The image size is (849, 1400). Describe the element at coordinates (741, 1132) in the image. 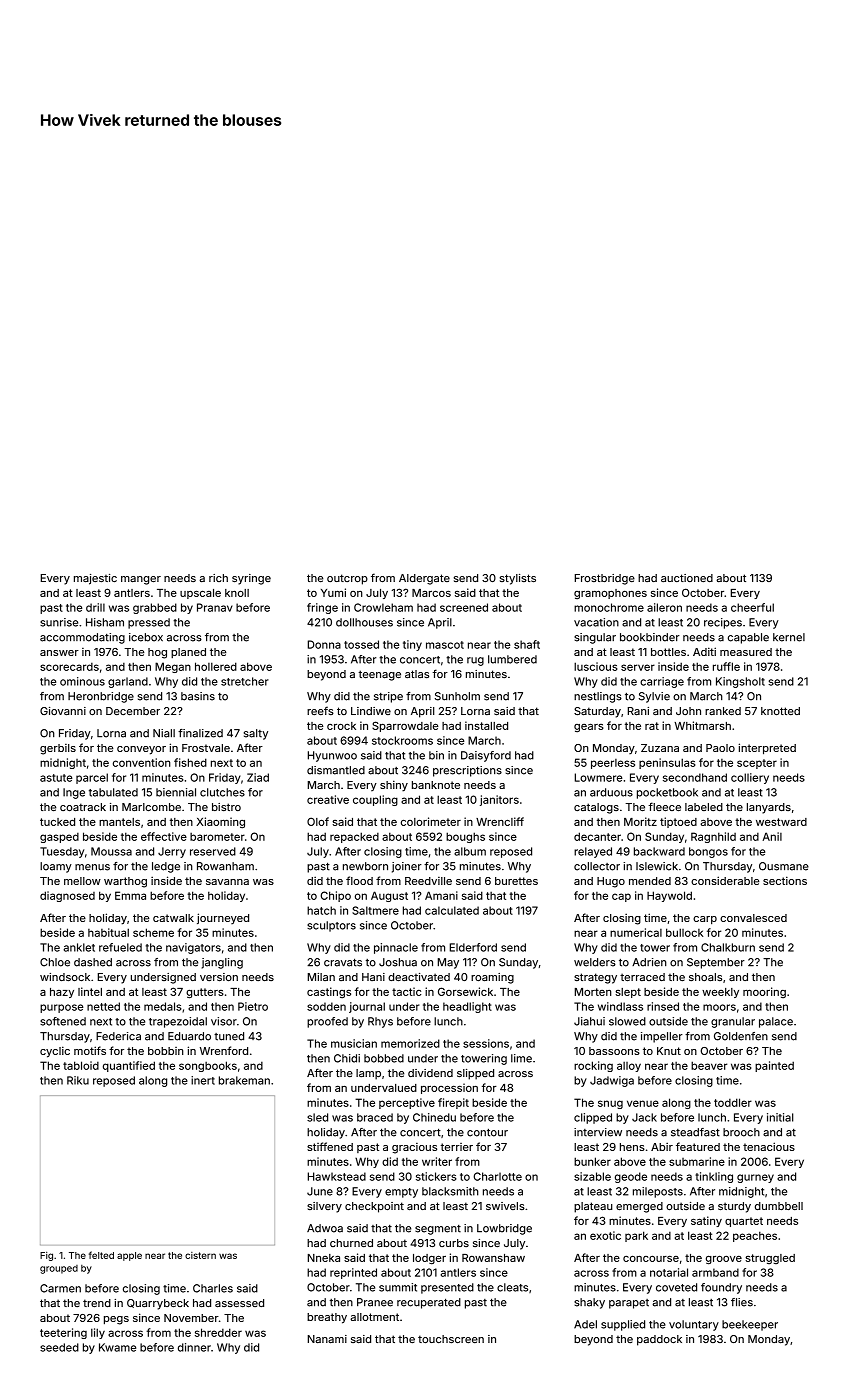

I see `brooch` at that location.
